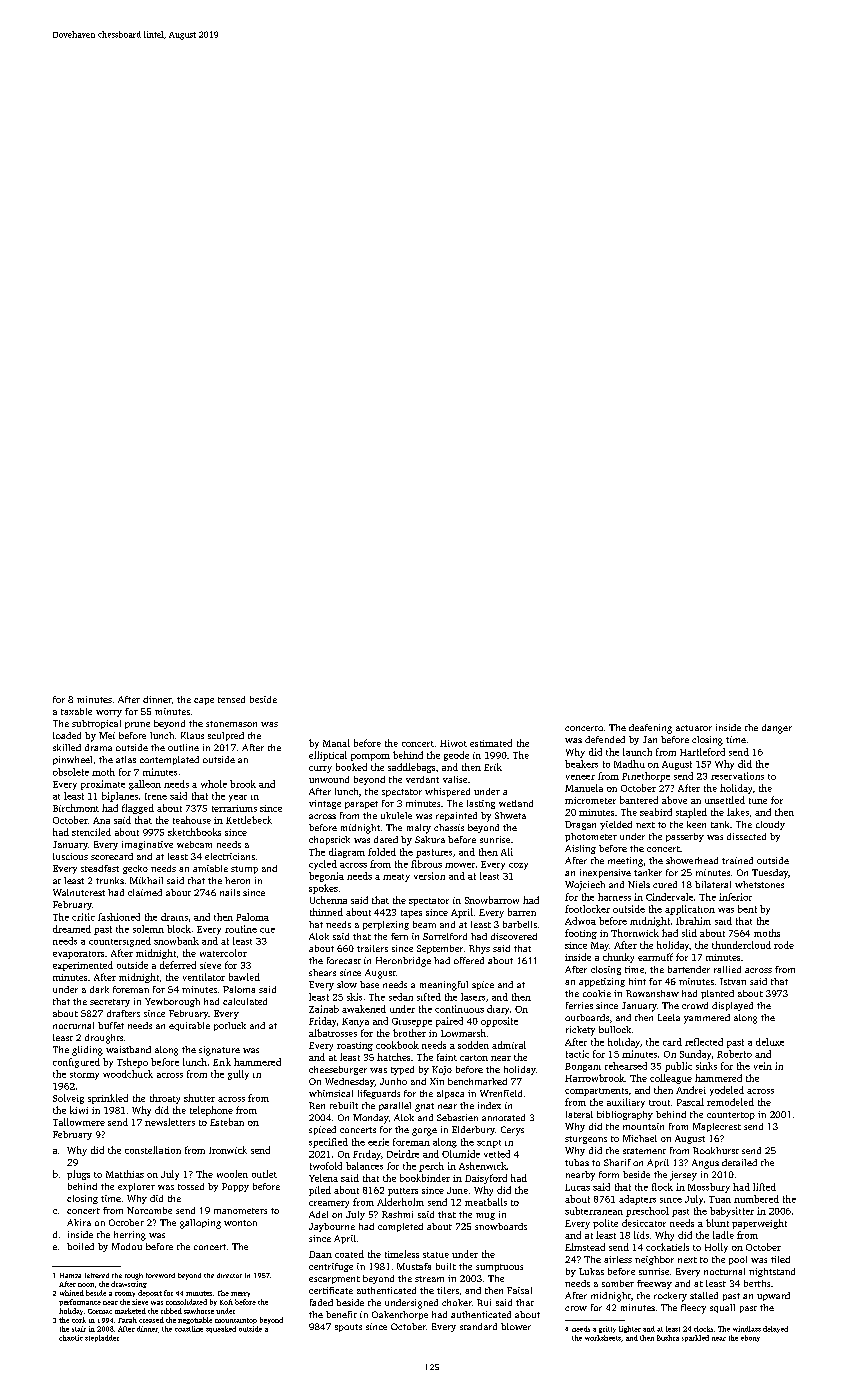  Describe the element at coordinates (626, 1103) in the screenshot. I see `auxiliary` at that location.
